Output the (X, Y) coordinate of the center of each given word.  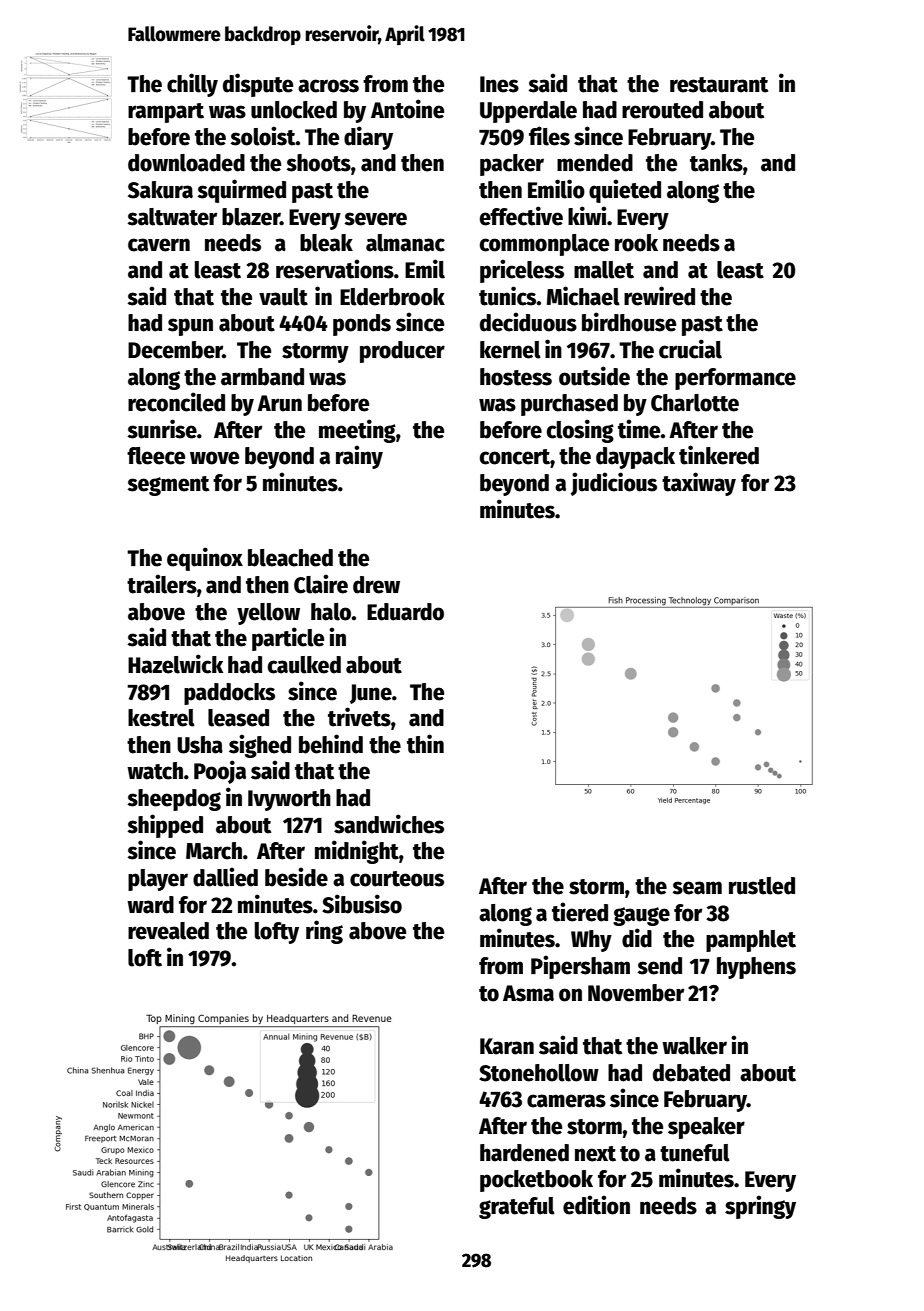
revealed (168, 931)
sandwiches (389, 824)
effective (521, 216)
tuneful (695, 1153)
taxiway (699, 484)
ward (150, 905)
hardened (524, 1153)
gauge (641, 916)
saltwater (172, 217)
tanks (716, 163)
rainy (359, 457)
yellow (268, 614)
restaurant (719, 85)
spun (190, 327)
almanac (405, 243)
